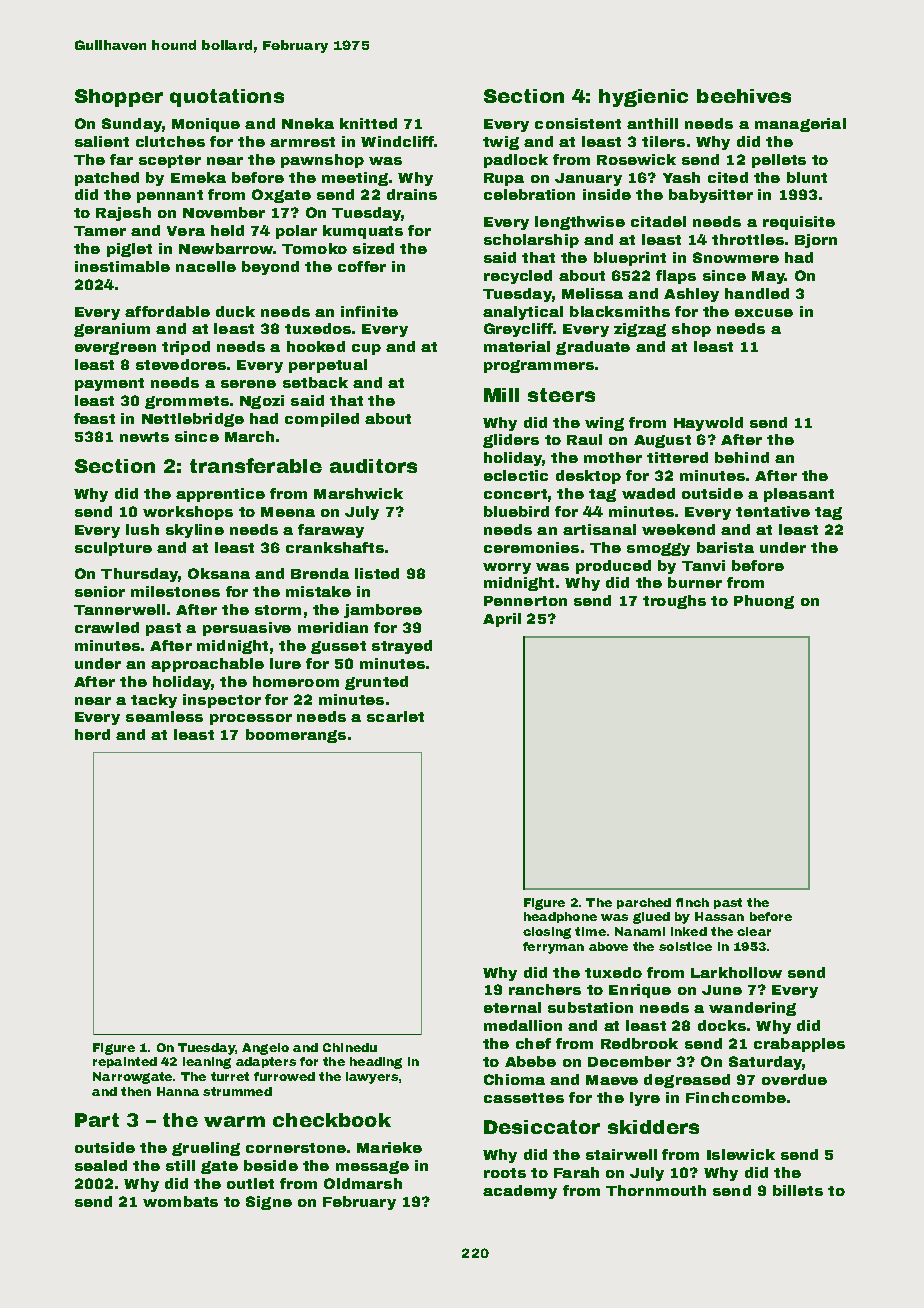 This screenshot has width=924, height=1308. Describe the element at coordinates (100, 591) in the screenshot. I see `senior` at that location.
